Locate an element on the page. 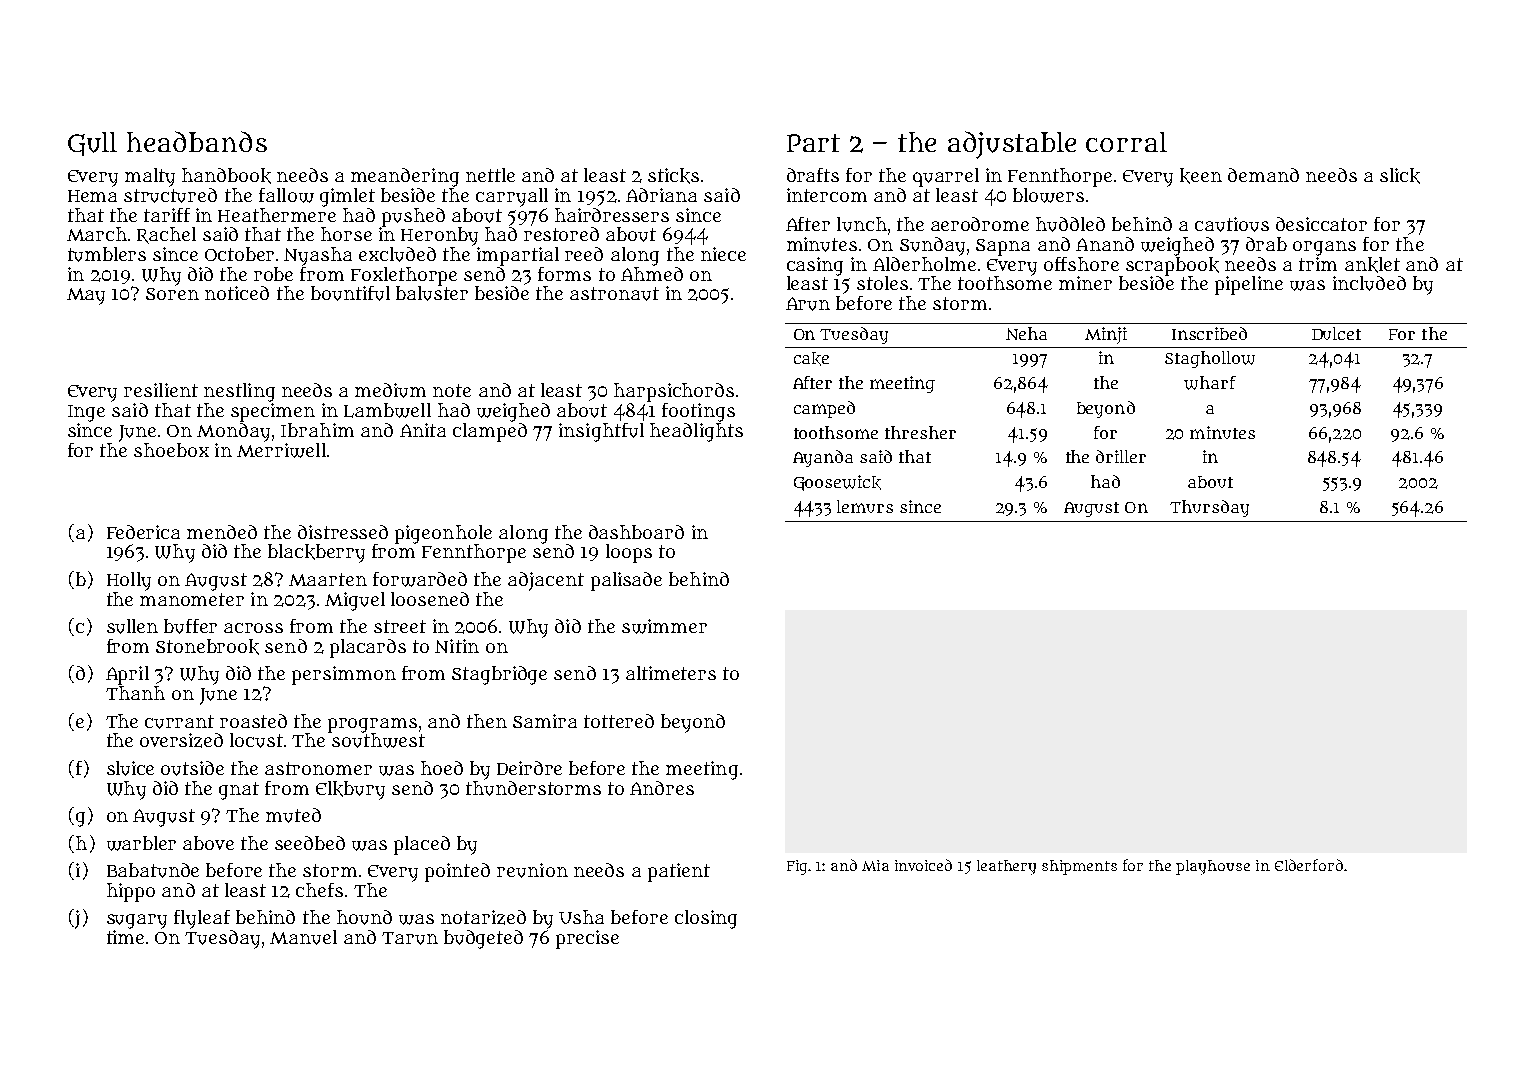 The width and height of the document is (1534, 1085). playhouse is located at coordinates (1213, 867).
